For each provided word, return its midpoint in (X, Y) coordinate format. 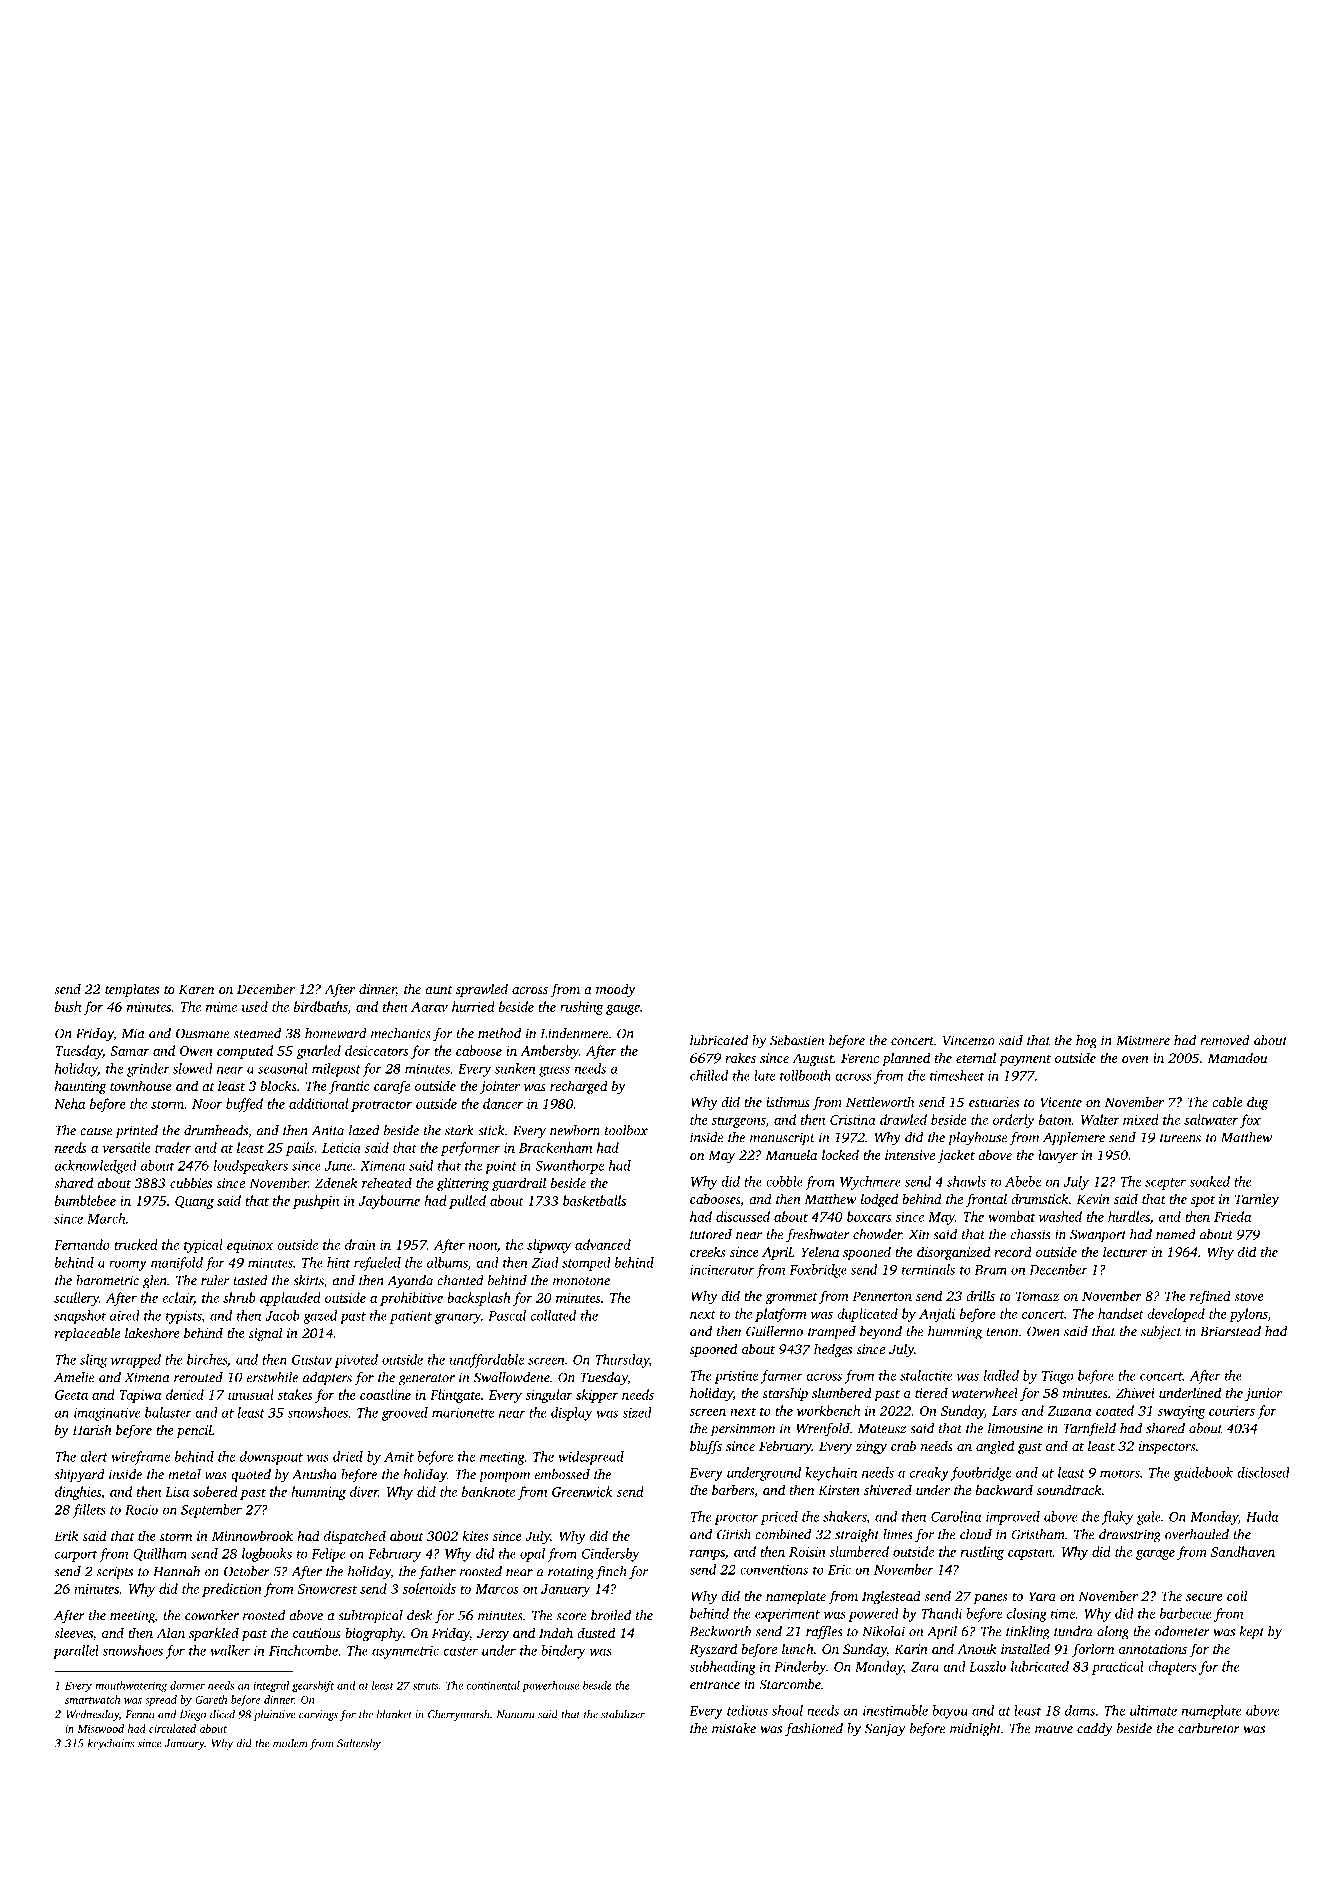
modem (290, 1743)
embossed (562, 1474)
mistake (734, 1728)
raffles (824, 1633)
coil (1237, 1595)
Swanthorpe (569, 1167)
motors (1120, 1473)
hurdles (1129, 1216)
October (247, 1571)
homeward (336, 1033)
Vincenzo (969, 1040)
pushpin (316, 1202)
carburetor (1209, 1728)
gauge (623, 1010)
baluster (168, 1412)
